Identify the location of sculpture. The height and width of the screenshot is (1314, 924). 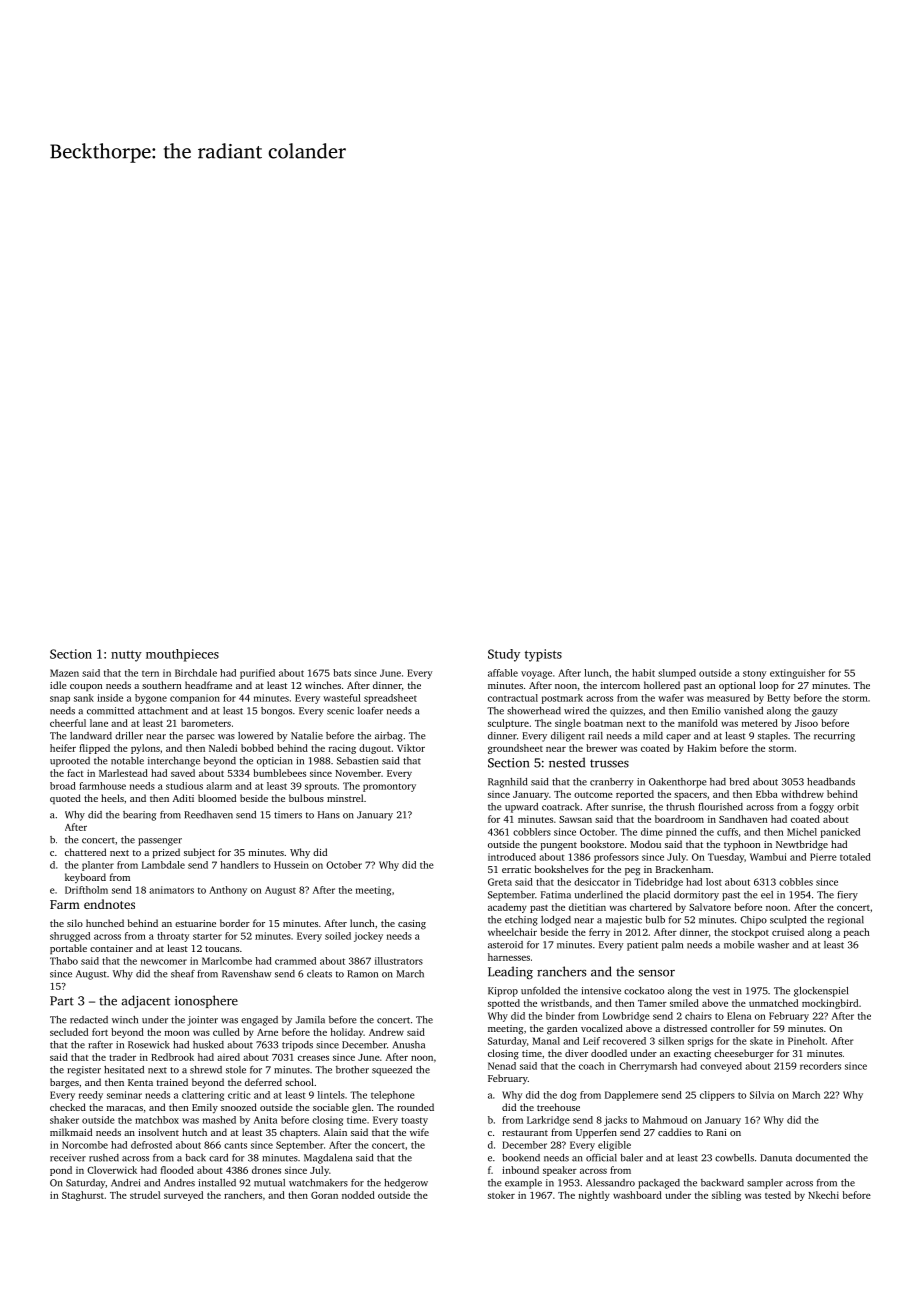
(508, 724).
